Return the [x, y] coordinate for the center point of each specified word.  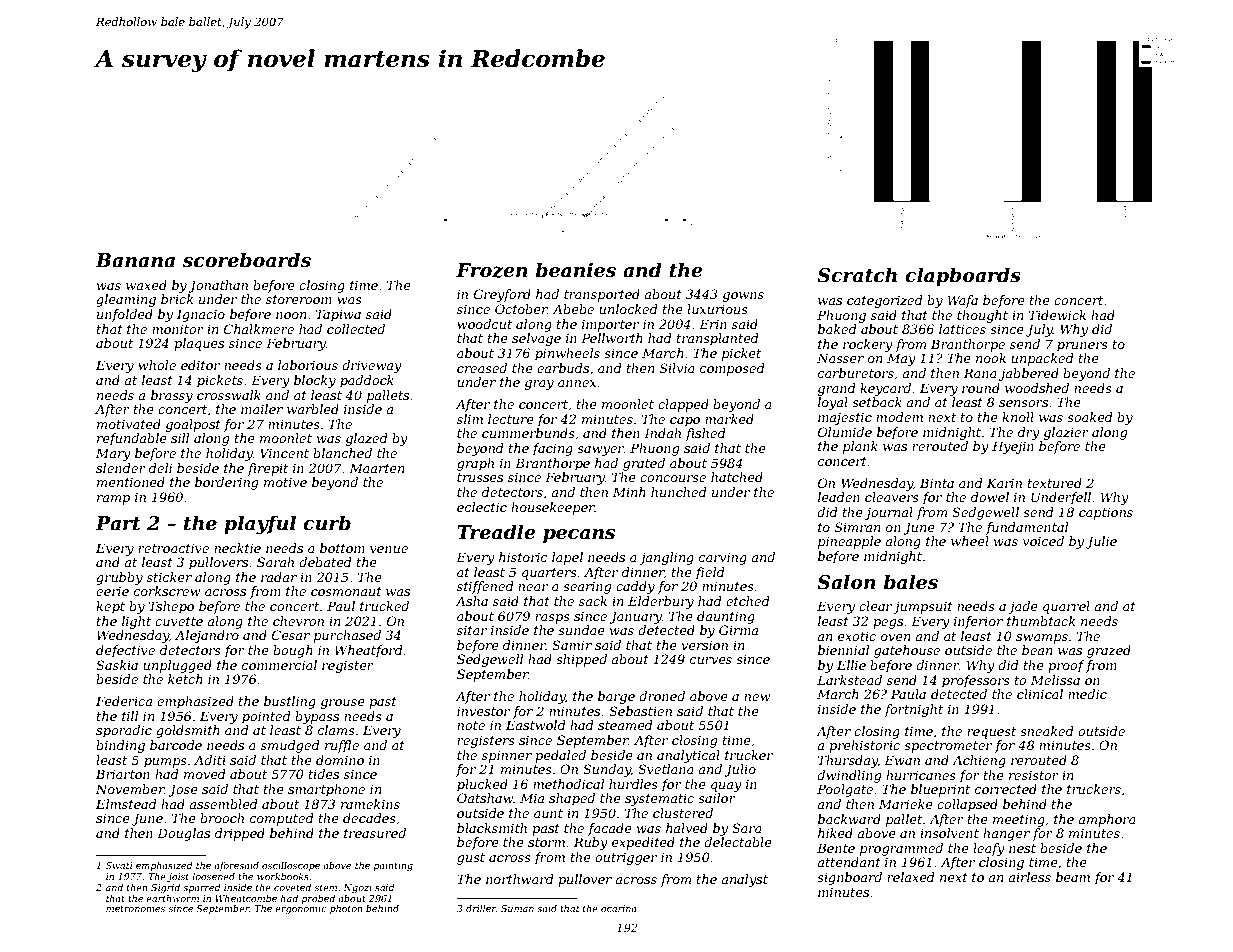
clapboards [963, 276]
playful [260, 524]
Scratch [857, 275]
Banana [135, 260]
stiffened [485, 587]
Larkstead [849, 680]
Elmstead [126, 804]
